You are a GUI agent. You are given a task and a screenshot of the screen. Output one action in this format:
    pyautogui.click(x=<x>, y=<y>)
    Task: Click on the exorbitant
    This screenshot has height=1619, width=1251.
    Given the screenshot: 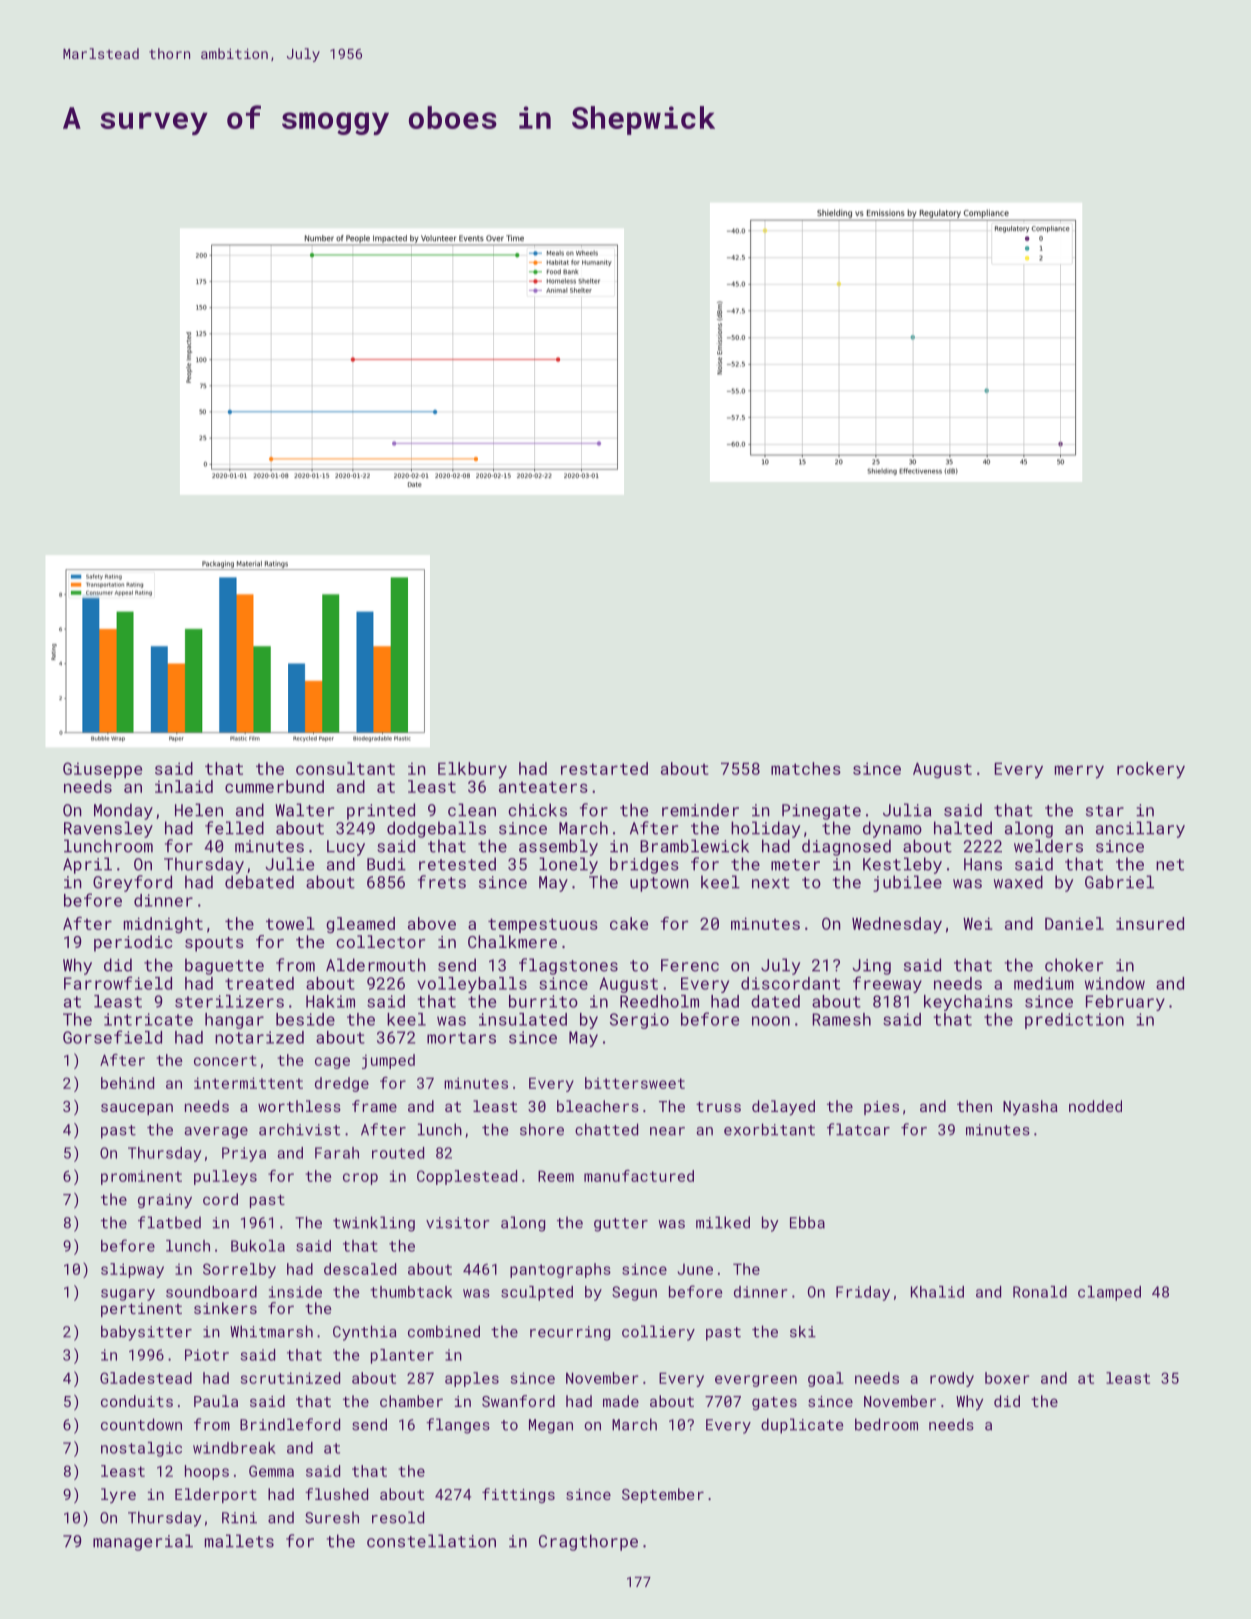 What is the action you would take?
    pyautogui.click(x=769, y=1129)
